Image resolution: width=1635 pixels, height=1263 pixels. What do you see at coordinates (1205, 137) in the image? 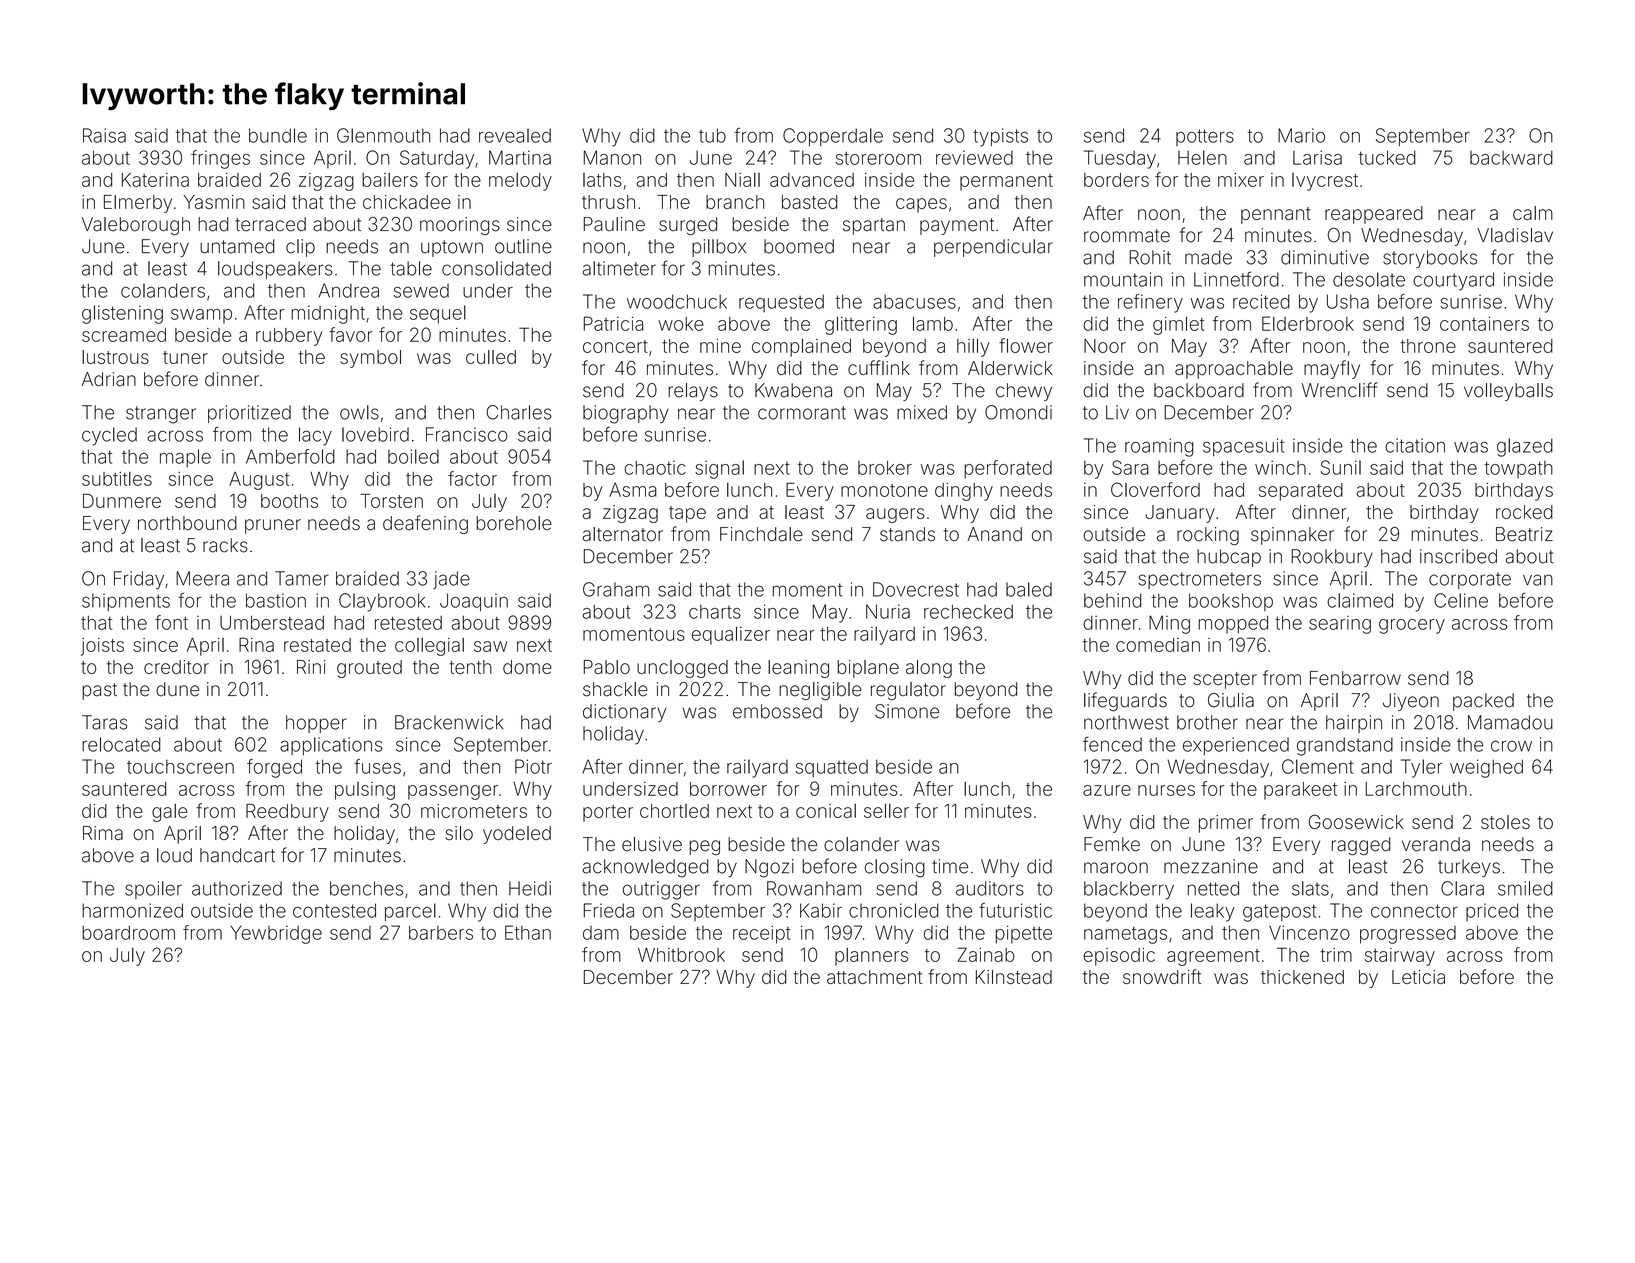
I see `potters` at bounding box center [1205, 137].
